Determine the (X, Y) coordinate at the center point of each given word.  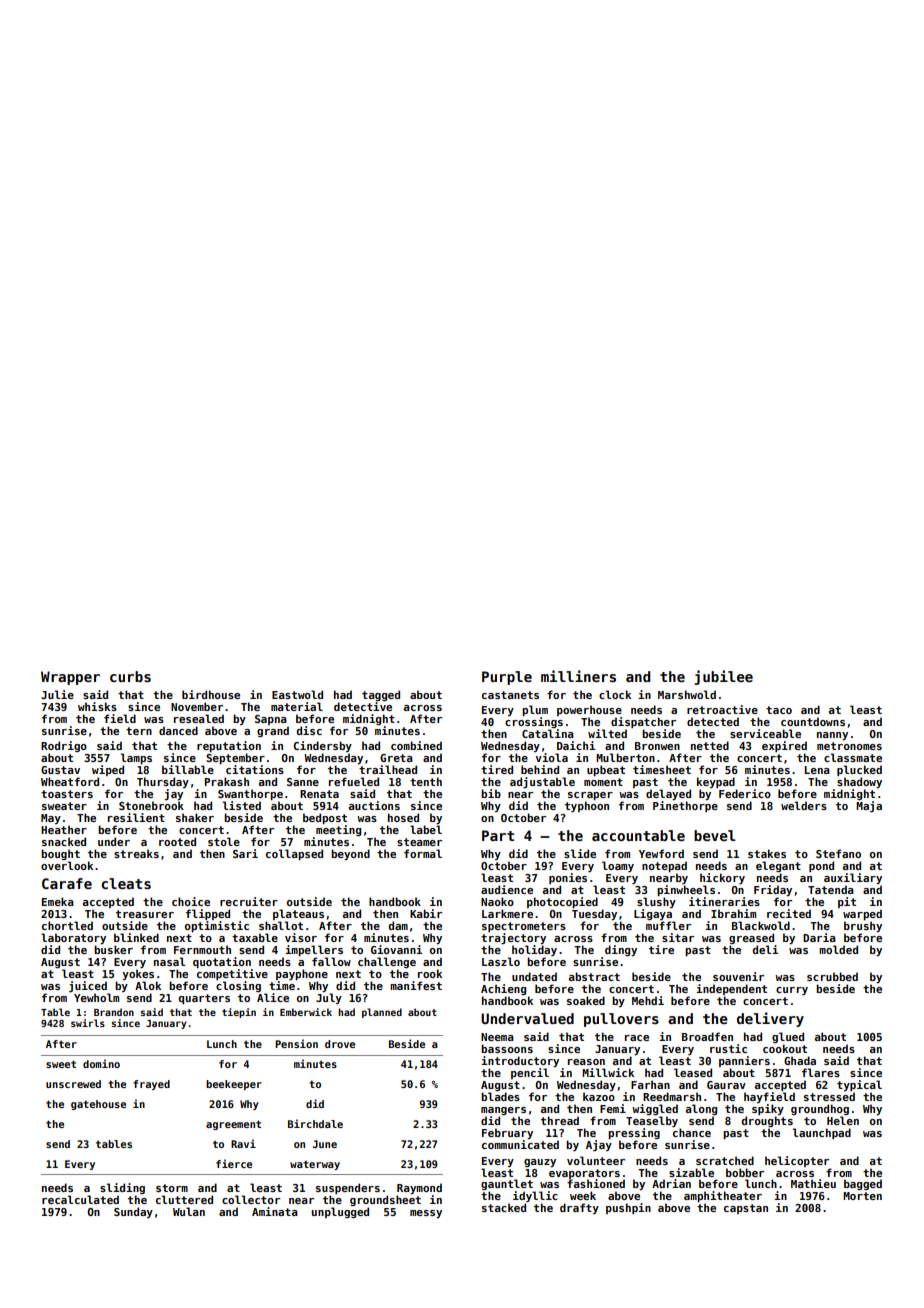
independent (731, 989)
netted (710, 745)
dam (398, 925)
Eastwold (297, 694)
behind (540, 769)
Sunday (133, 1212)
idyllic (535, 1196)
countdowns (813, 721)
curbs (130, 676)
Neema (497, 1037)
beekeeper (234, 1085)
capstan (746, 1209)
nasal (169, 961)
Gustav (60, 770)
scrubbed (832, 976)
